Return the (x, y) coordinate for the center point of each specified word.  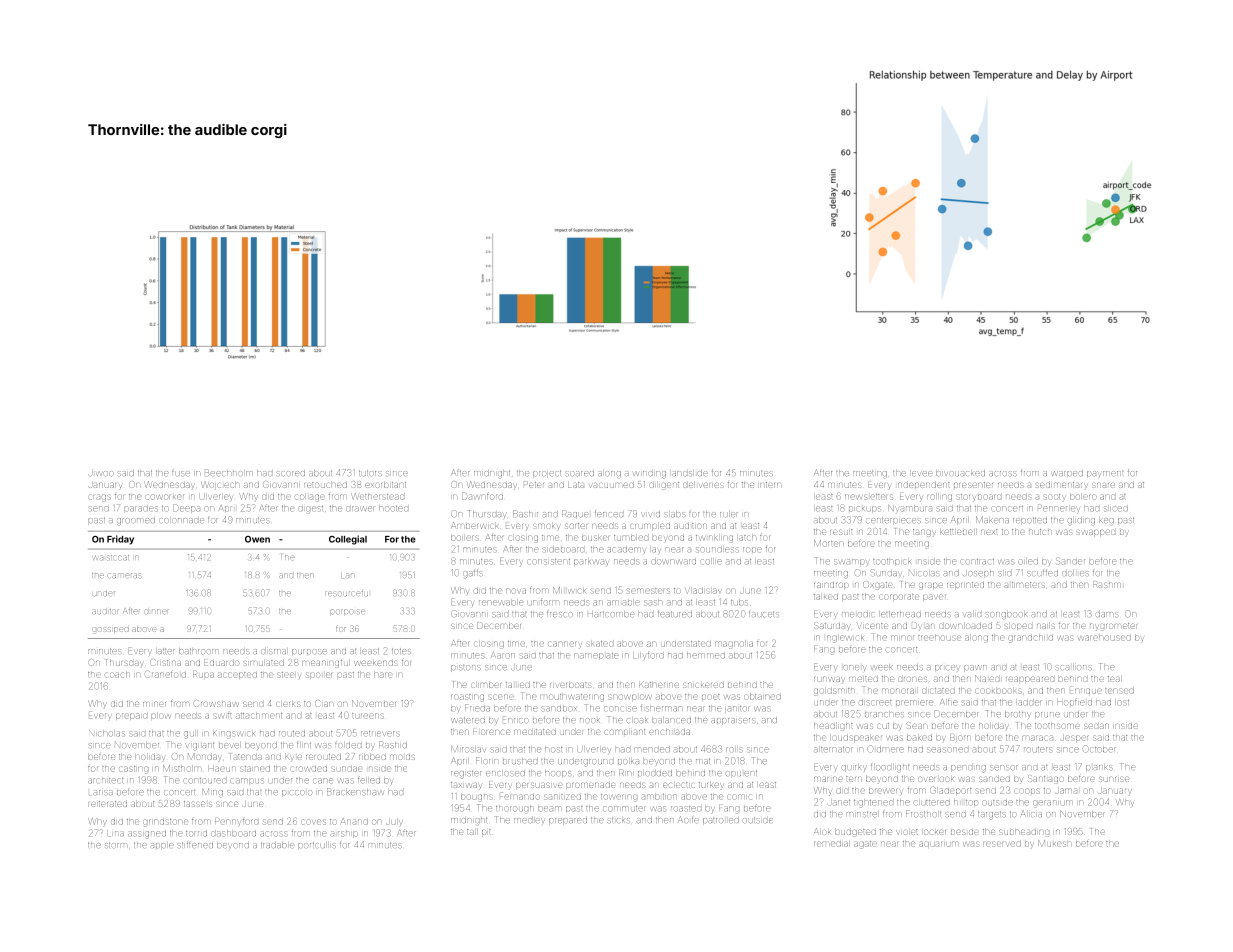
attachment (259, 716)
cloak (637, 720)
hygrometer (1113, 627)
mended (652, 749)
